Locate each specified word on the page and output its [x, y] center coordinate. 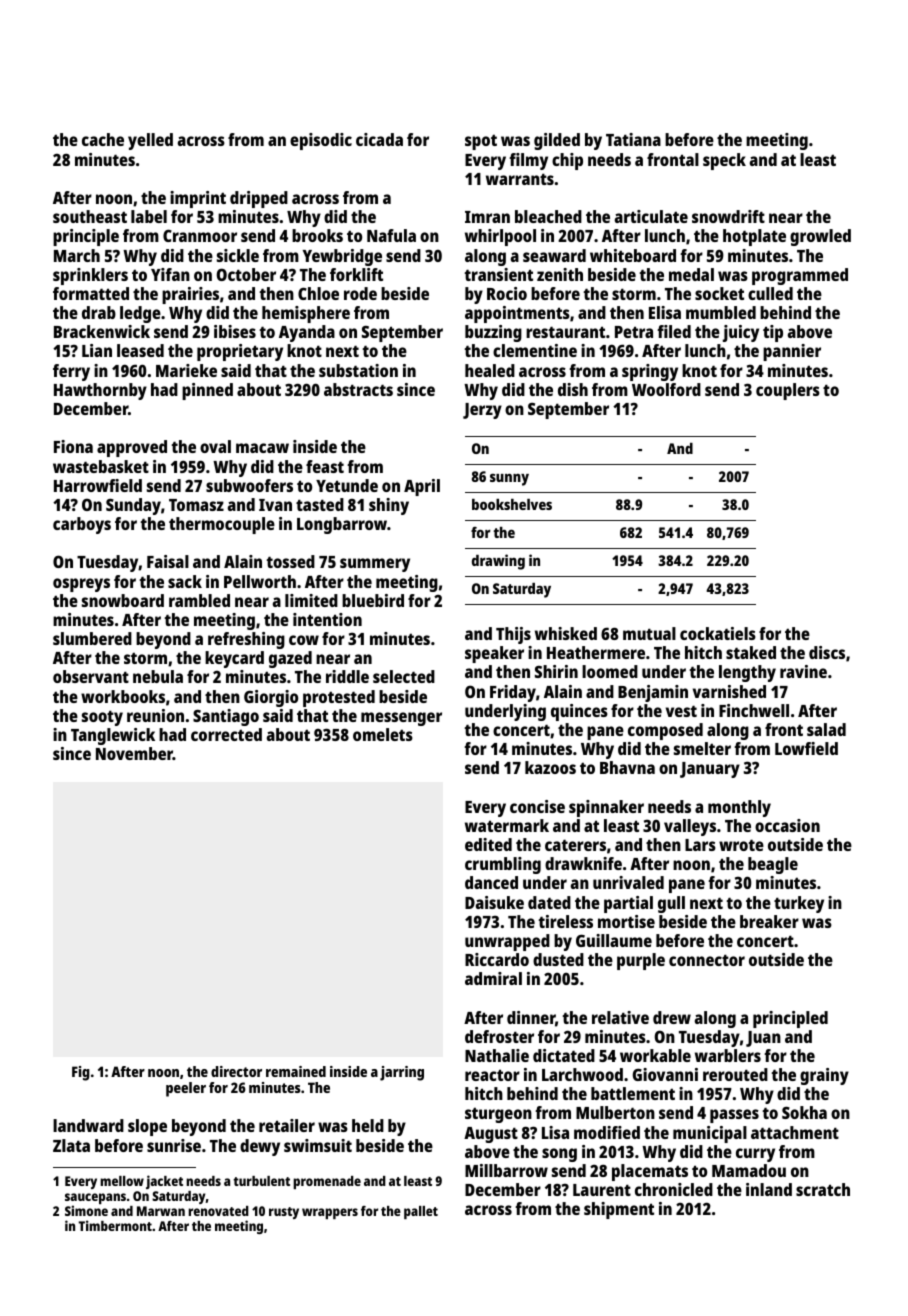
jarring [402, 1073]
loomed [610, 671]
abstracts [358, 389]
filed [674, 331]
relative [620, 1017]
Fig [81, 1073]
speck [724, 161]
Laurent [602, 1190]
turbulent [261, 1181]
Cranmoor [200, 235]
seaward [554, 255]
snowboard [123, 600]
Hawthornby [100, 391]
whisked [566, 633]
